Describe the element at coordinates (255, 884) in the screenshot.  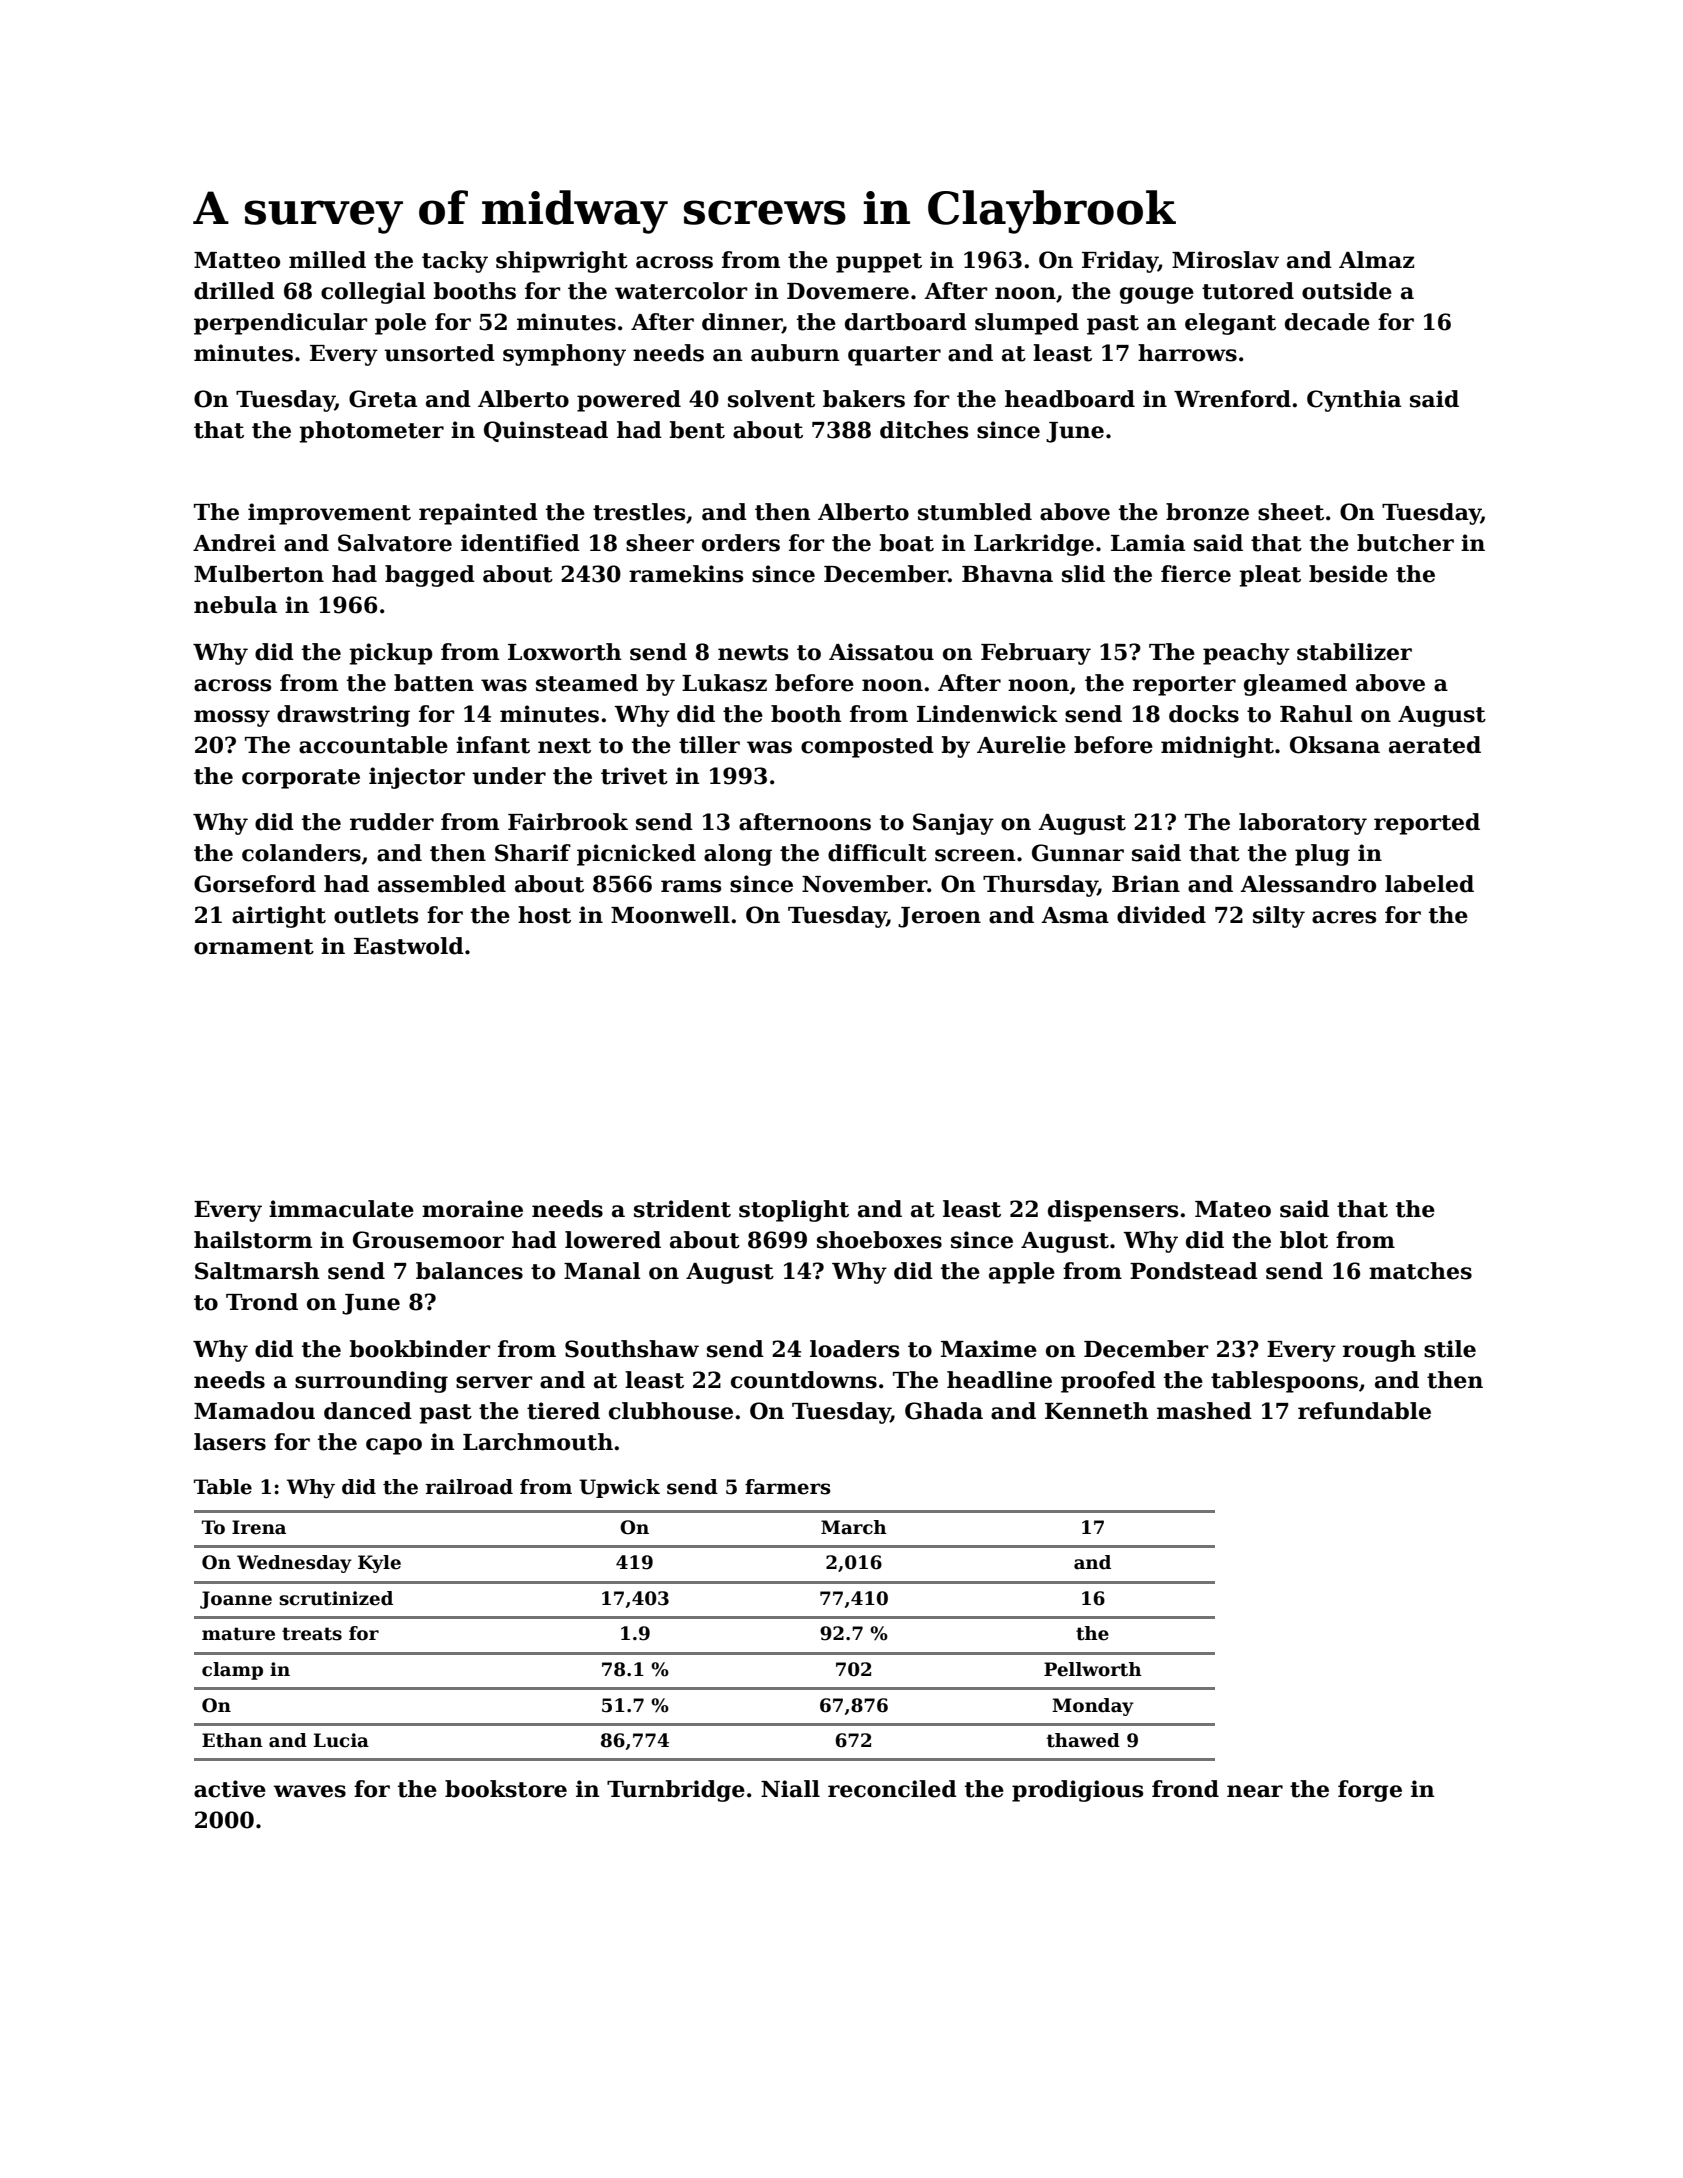
I see `Gorseford` at that location.
